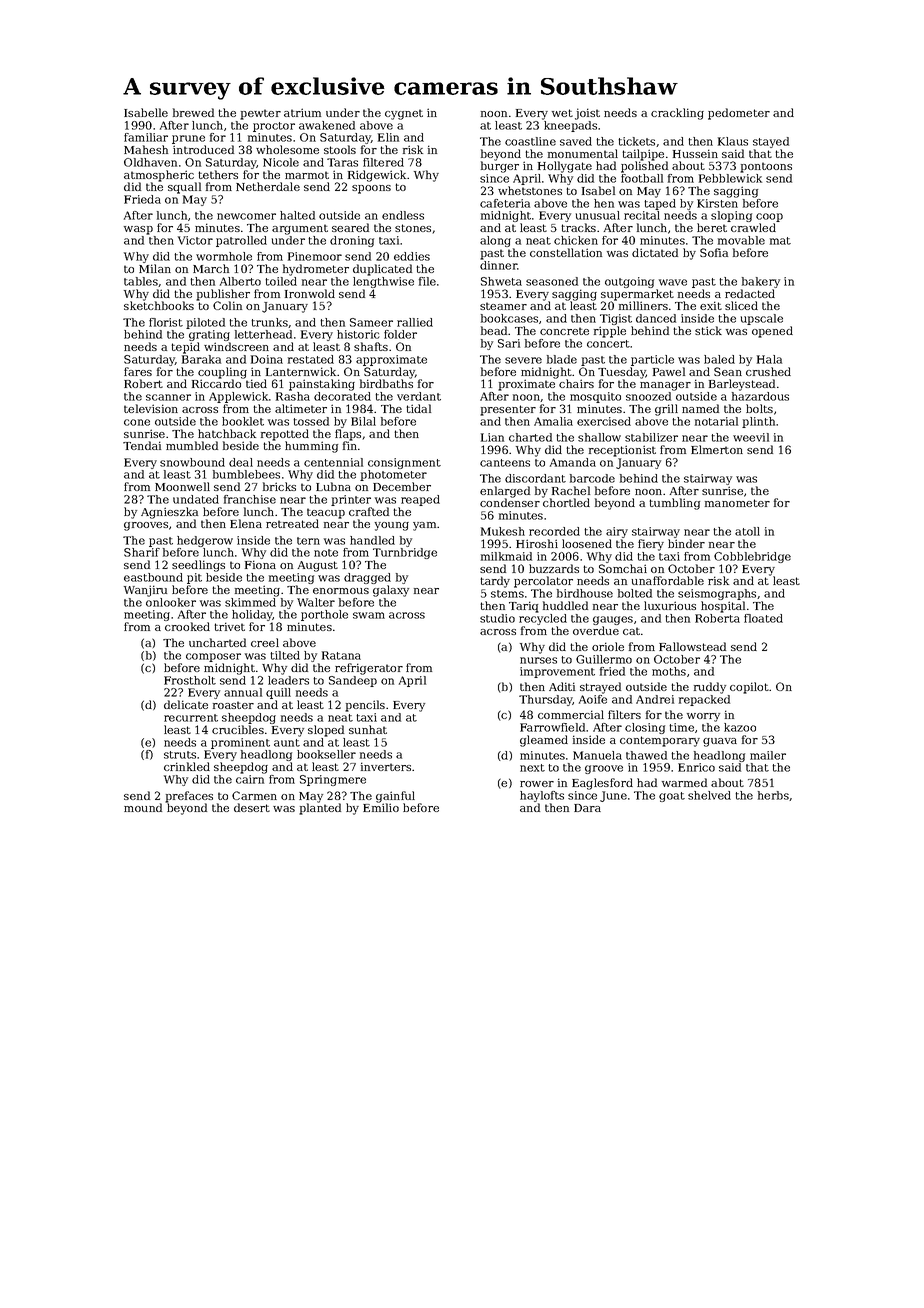  What do you see at coordinates (187, 626) in the document?
I see `crooked` at bounding box center [187, 626].
